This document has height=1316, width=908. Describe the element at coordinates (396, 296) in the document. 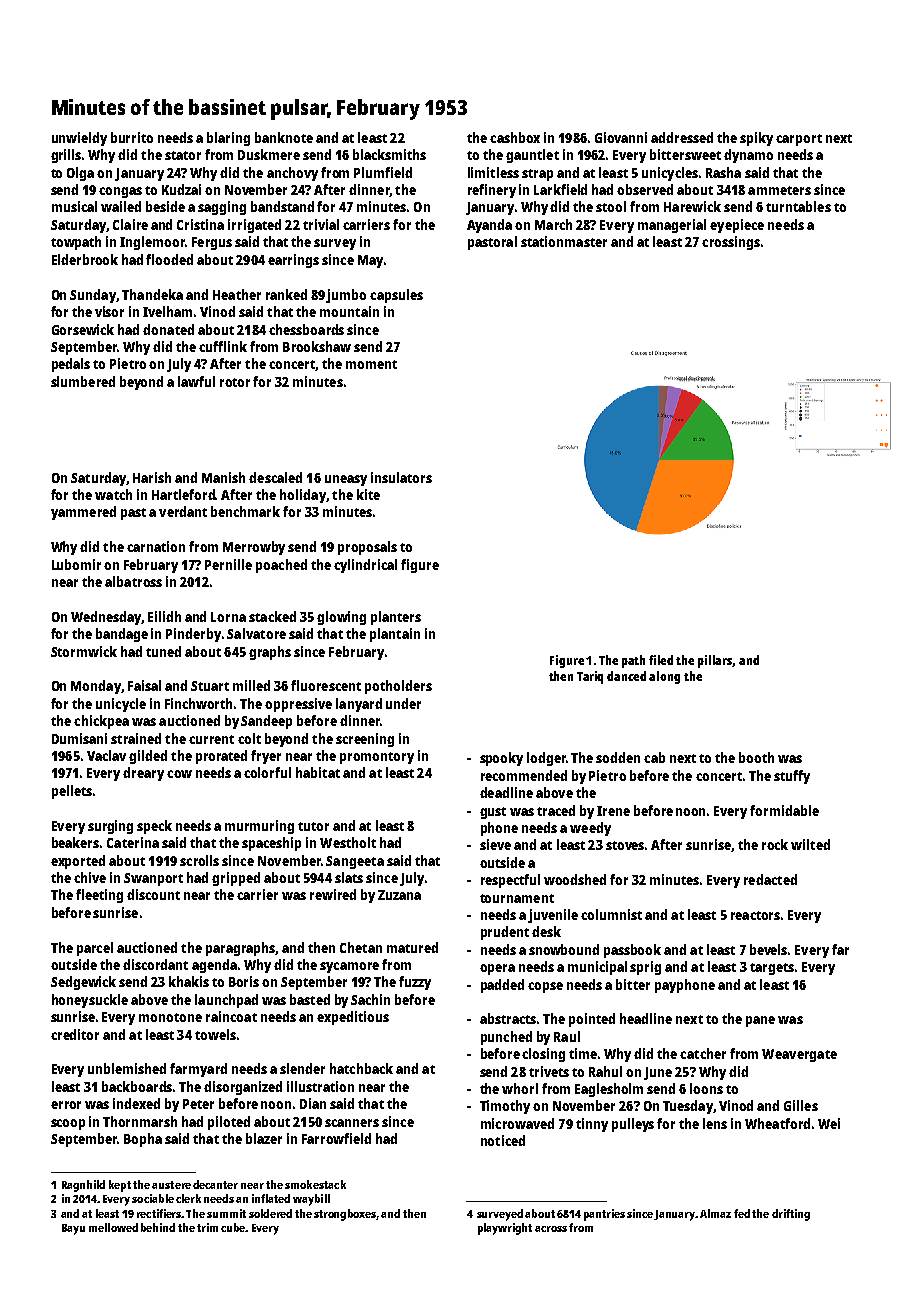

I see `capsules` at that location.
